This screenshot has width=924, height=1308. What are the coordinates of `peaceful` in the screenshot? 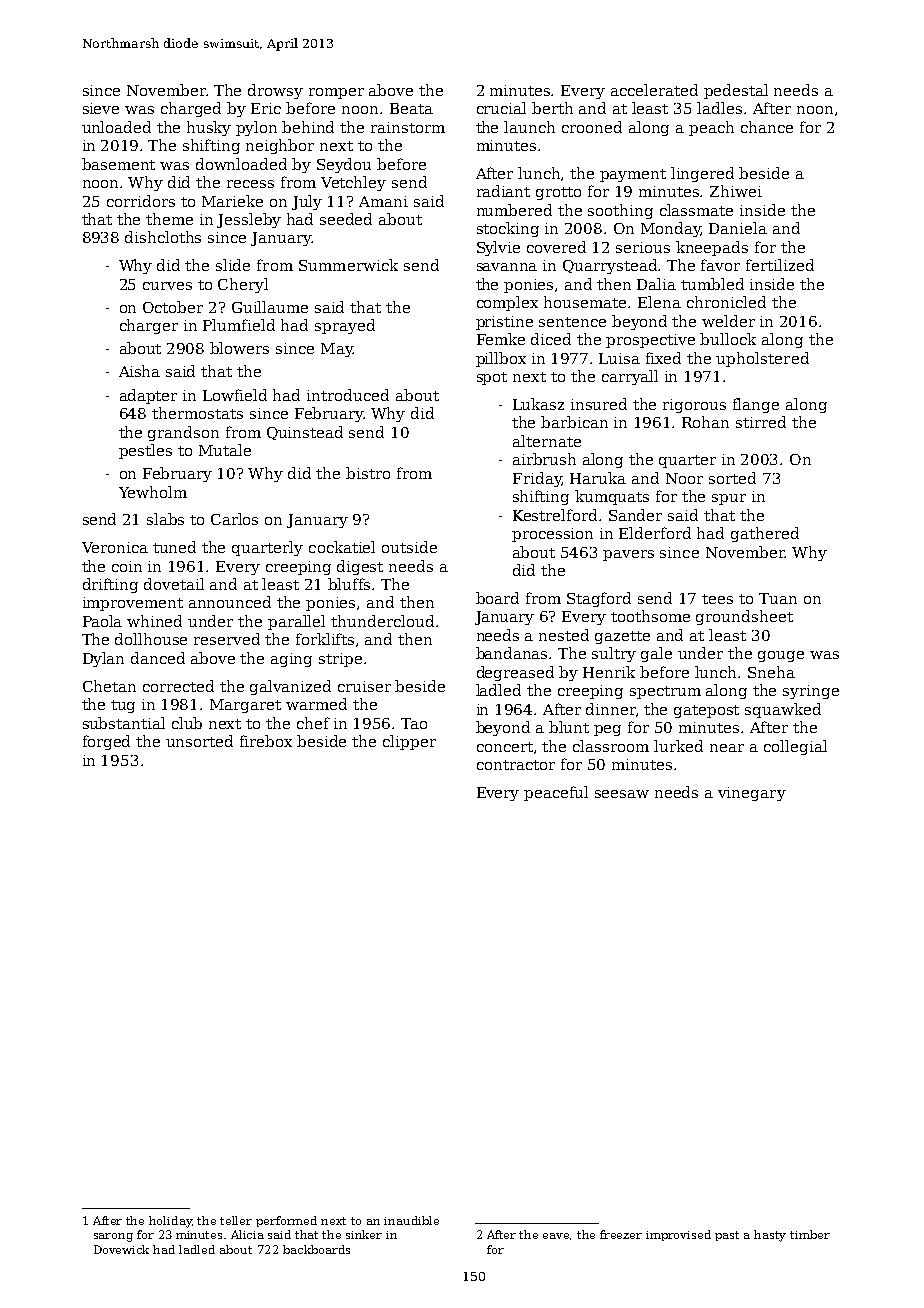 It's located at (556, 793).
